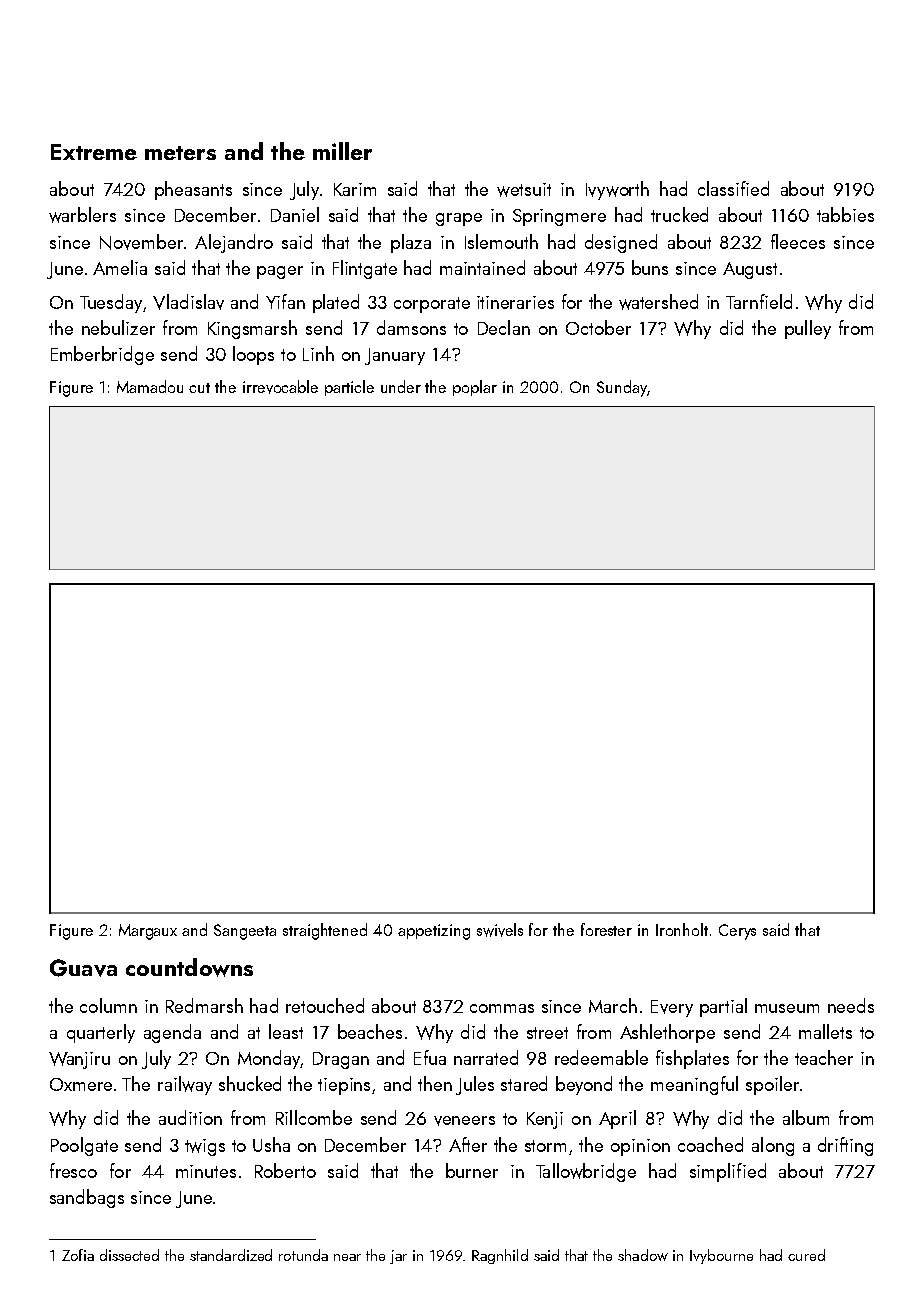  Describe the element at coordinates (500, 1256) in the image. I see `Ragnhild` at that location.
